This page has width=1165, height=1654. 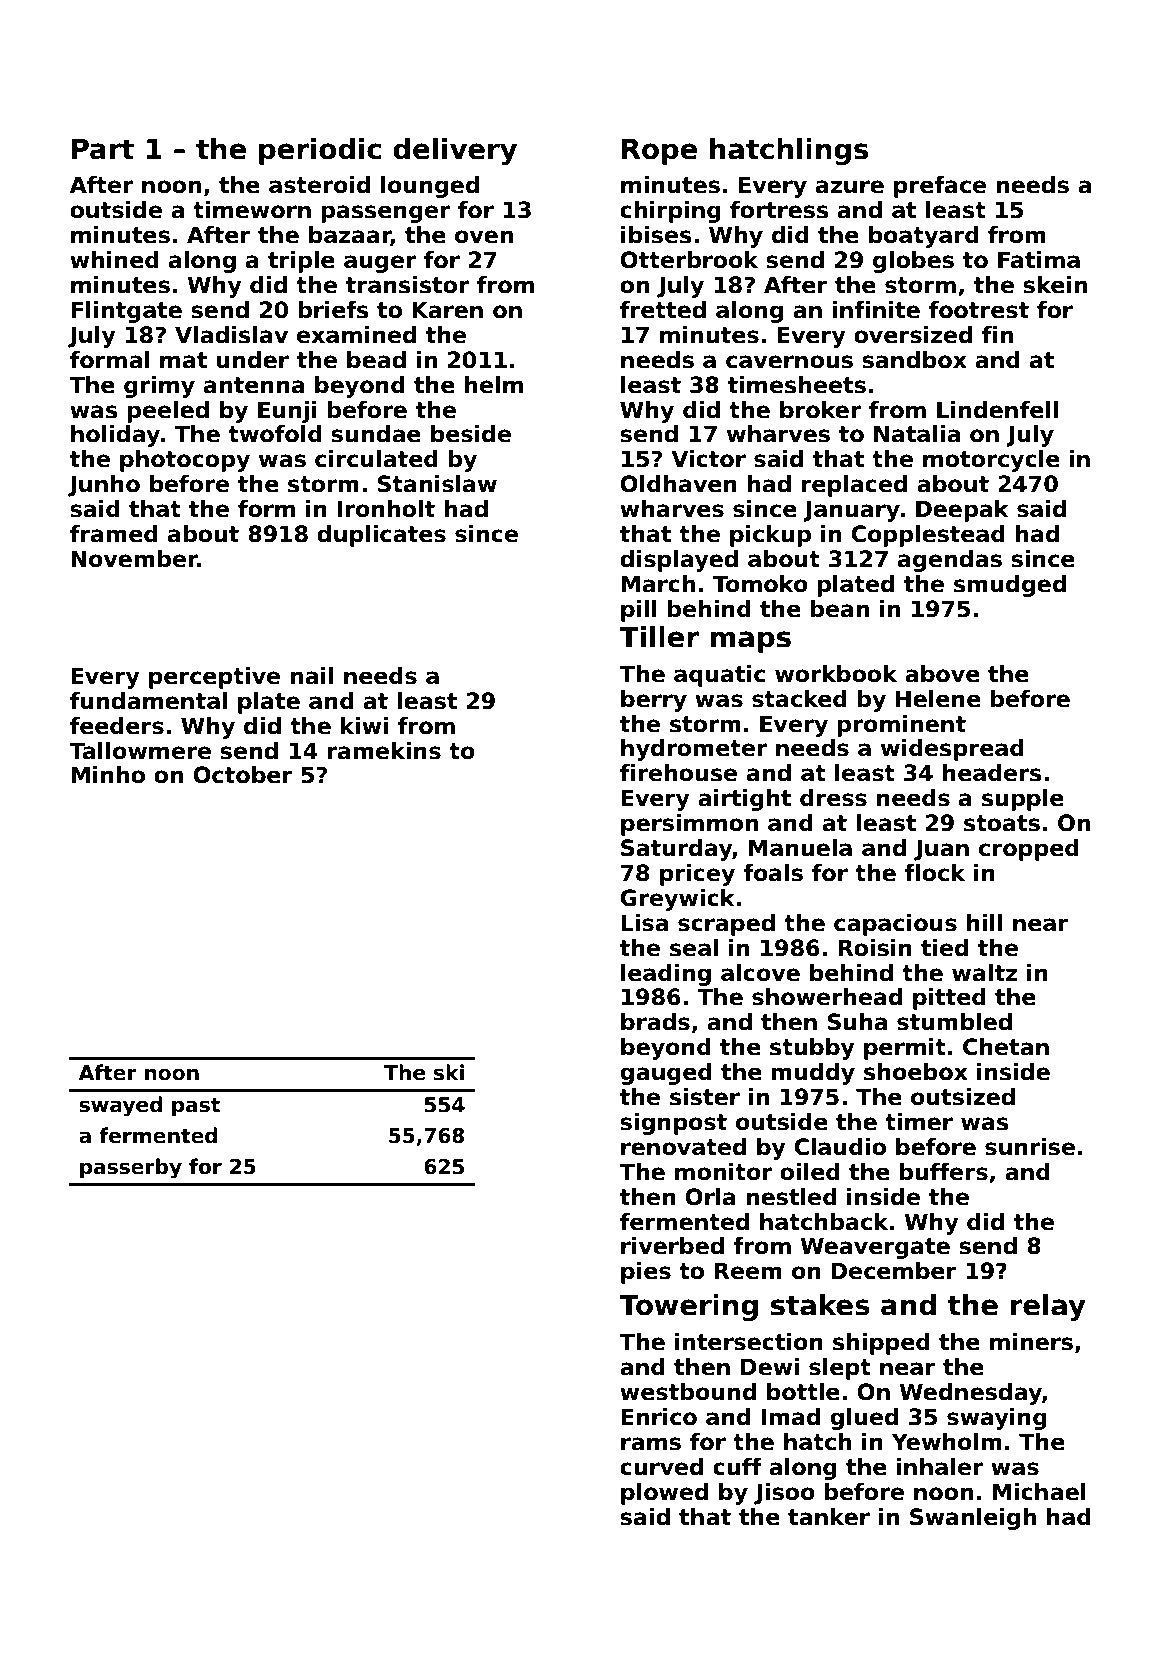 I want to click on renovated, so click(x=683, y=1147).
